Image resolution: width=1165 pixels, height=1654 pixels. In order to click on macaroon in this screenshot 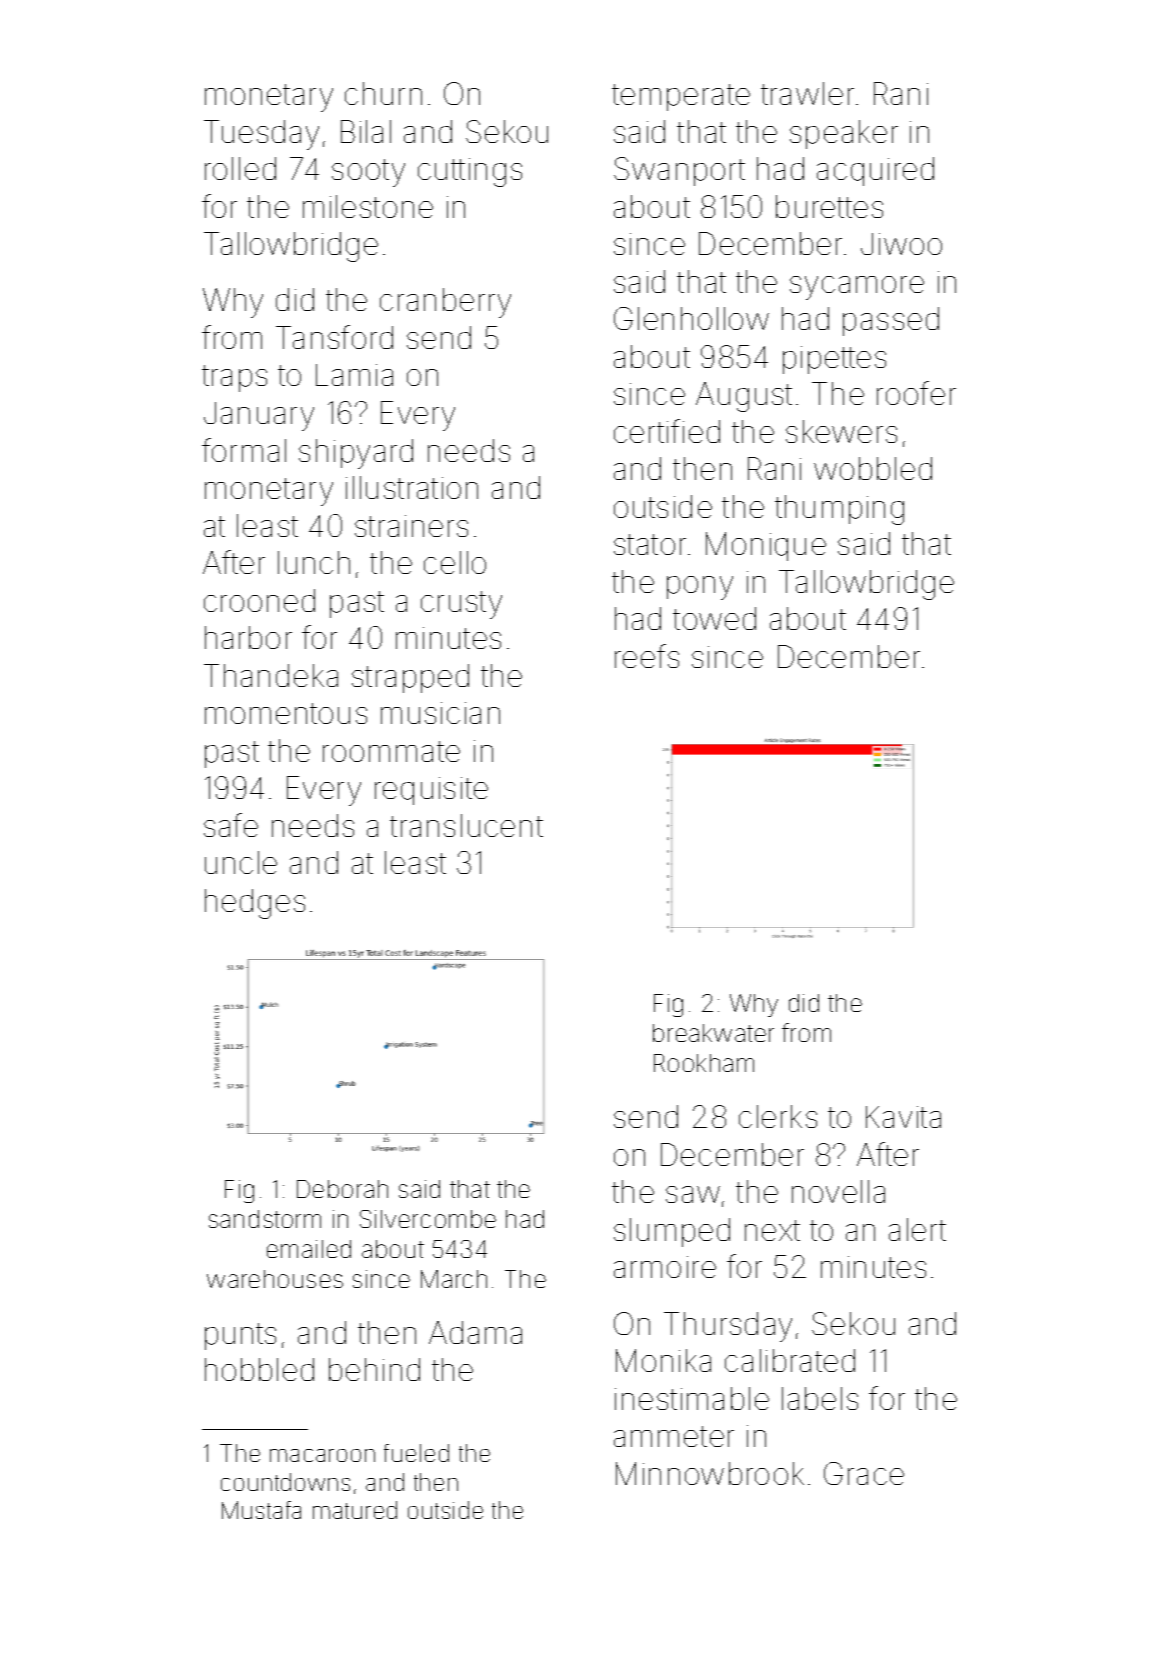, I will do `click(322, 1455)`.
